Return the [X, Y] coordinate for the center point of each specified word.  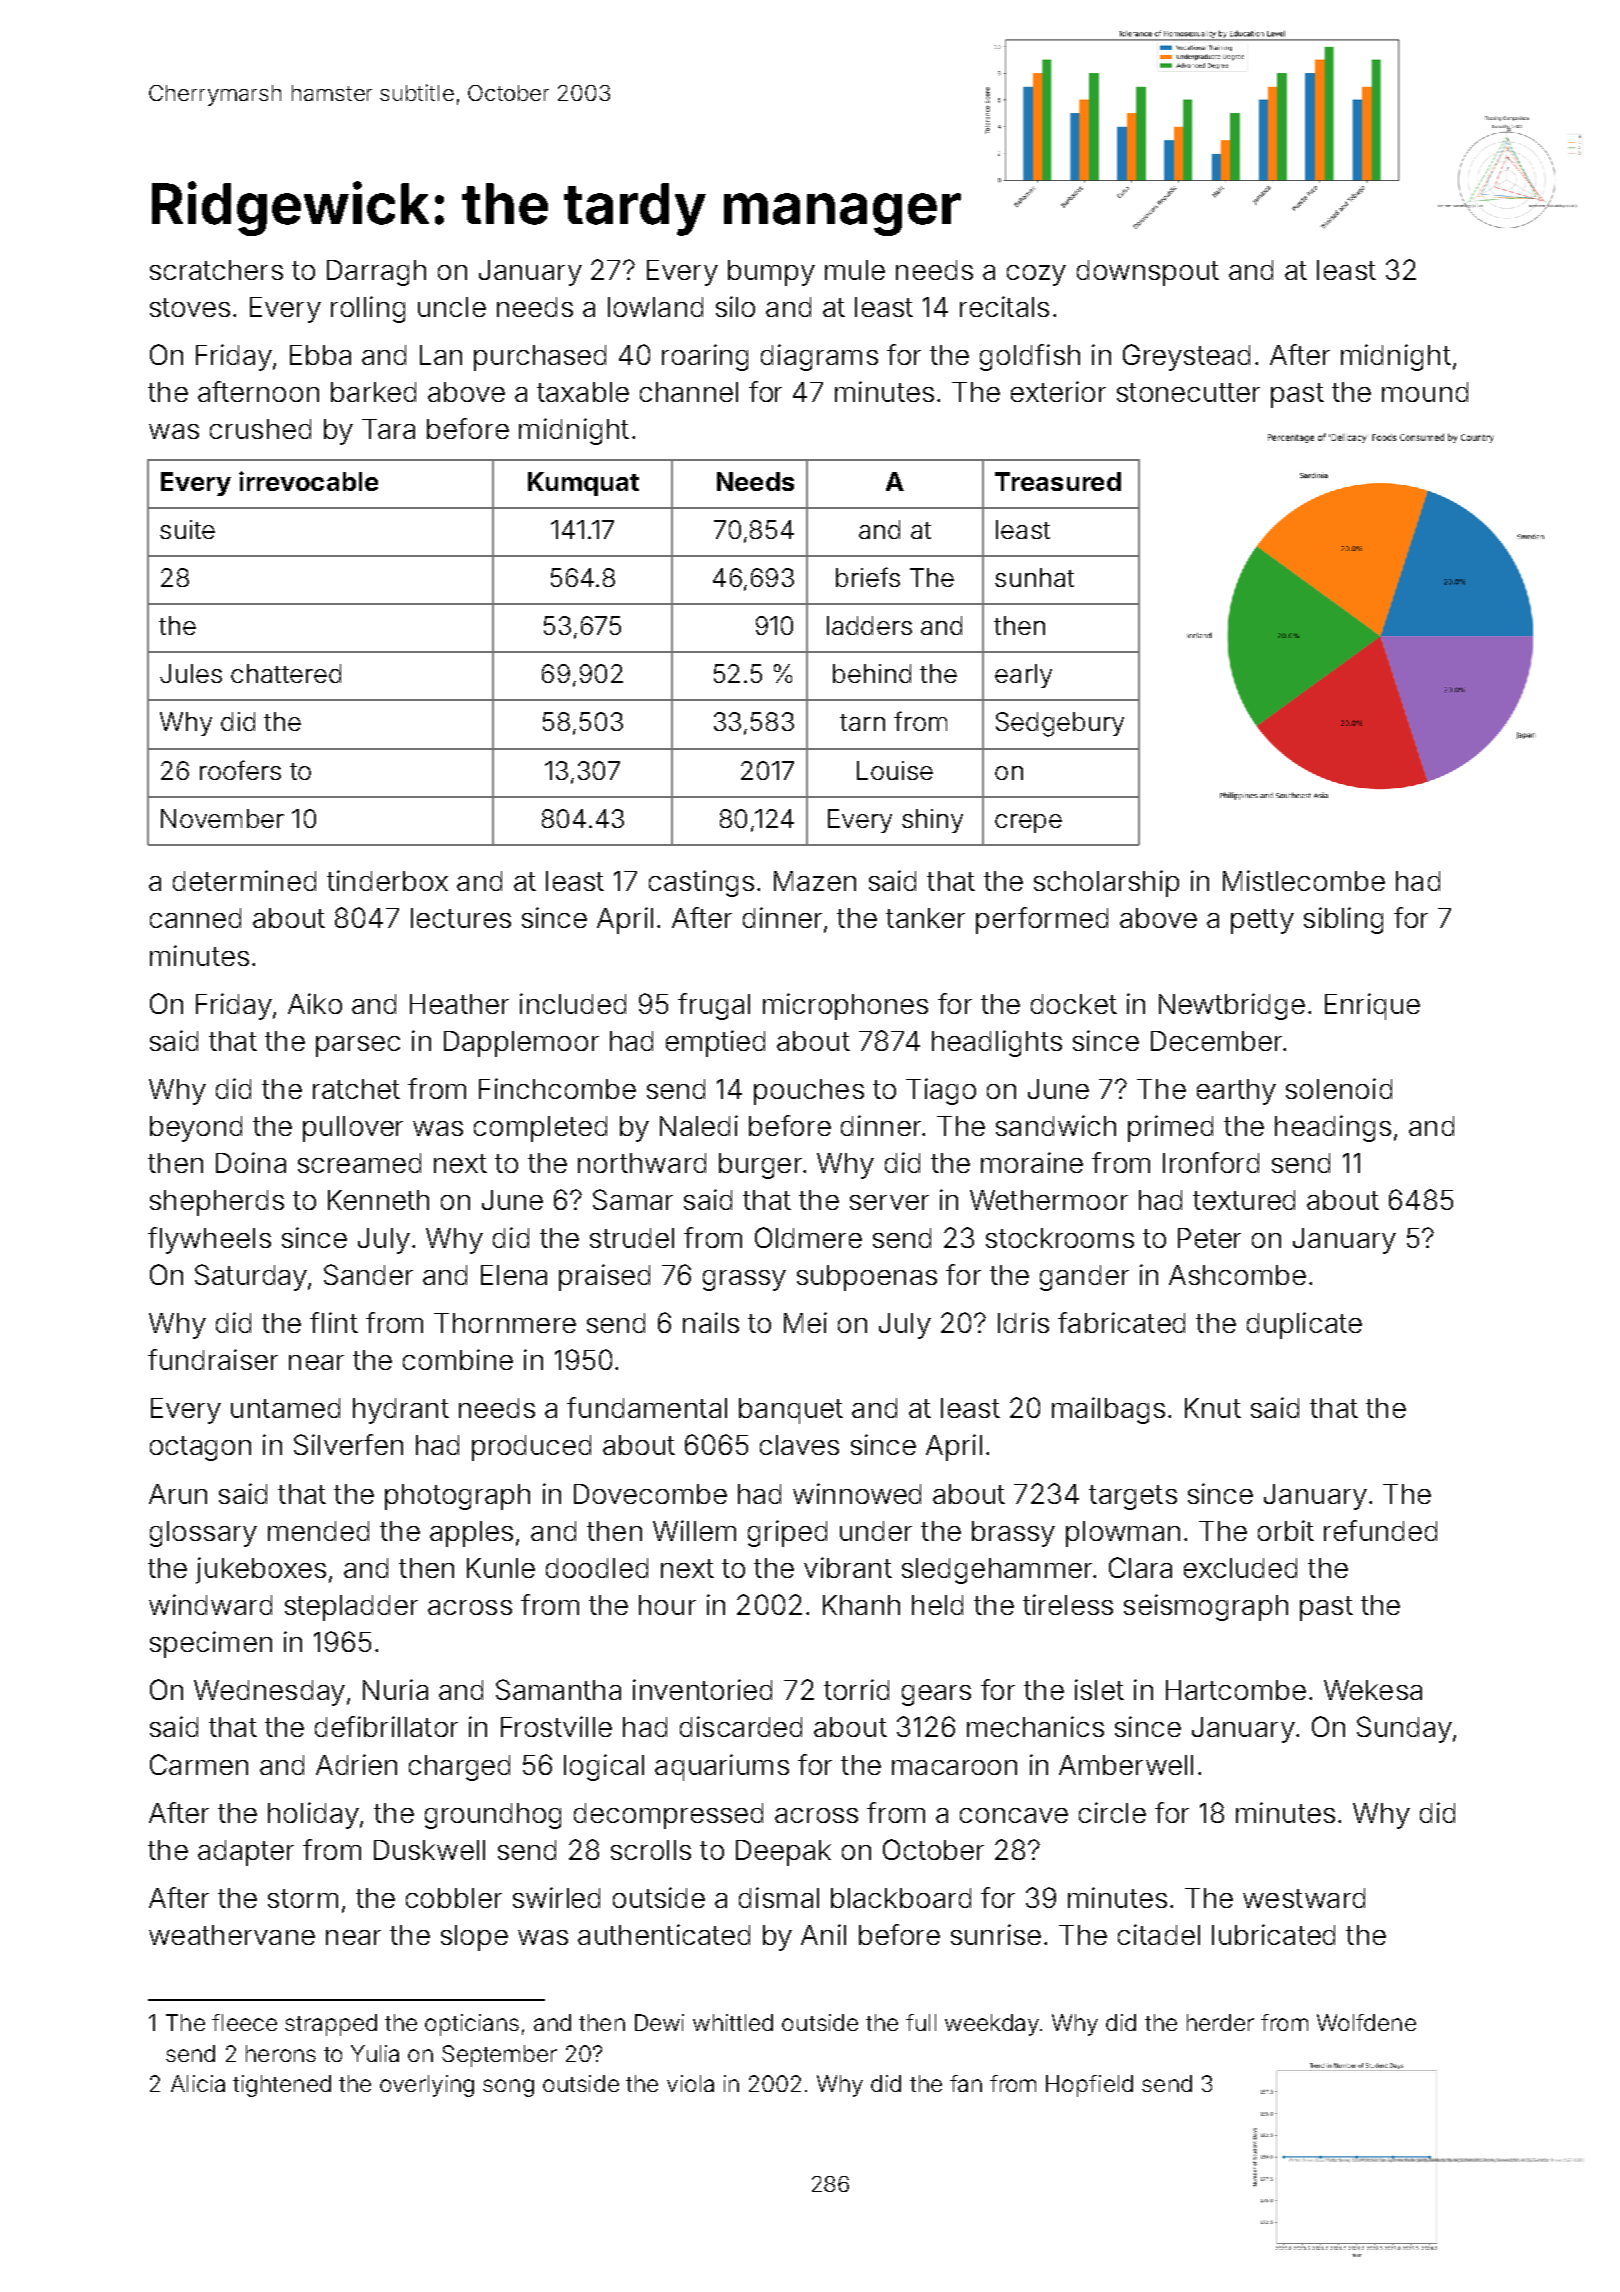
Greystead [1186, 357]
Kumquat [583, 484]
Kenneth [378, 1200]
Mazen [815, 881]
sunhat [1034, 577]
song [508, 2088]
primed [1170, 1128]
